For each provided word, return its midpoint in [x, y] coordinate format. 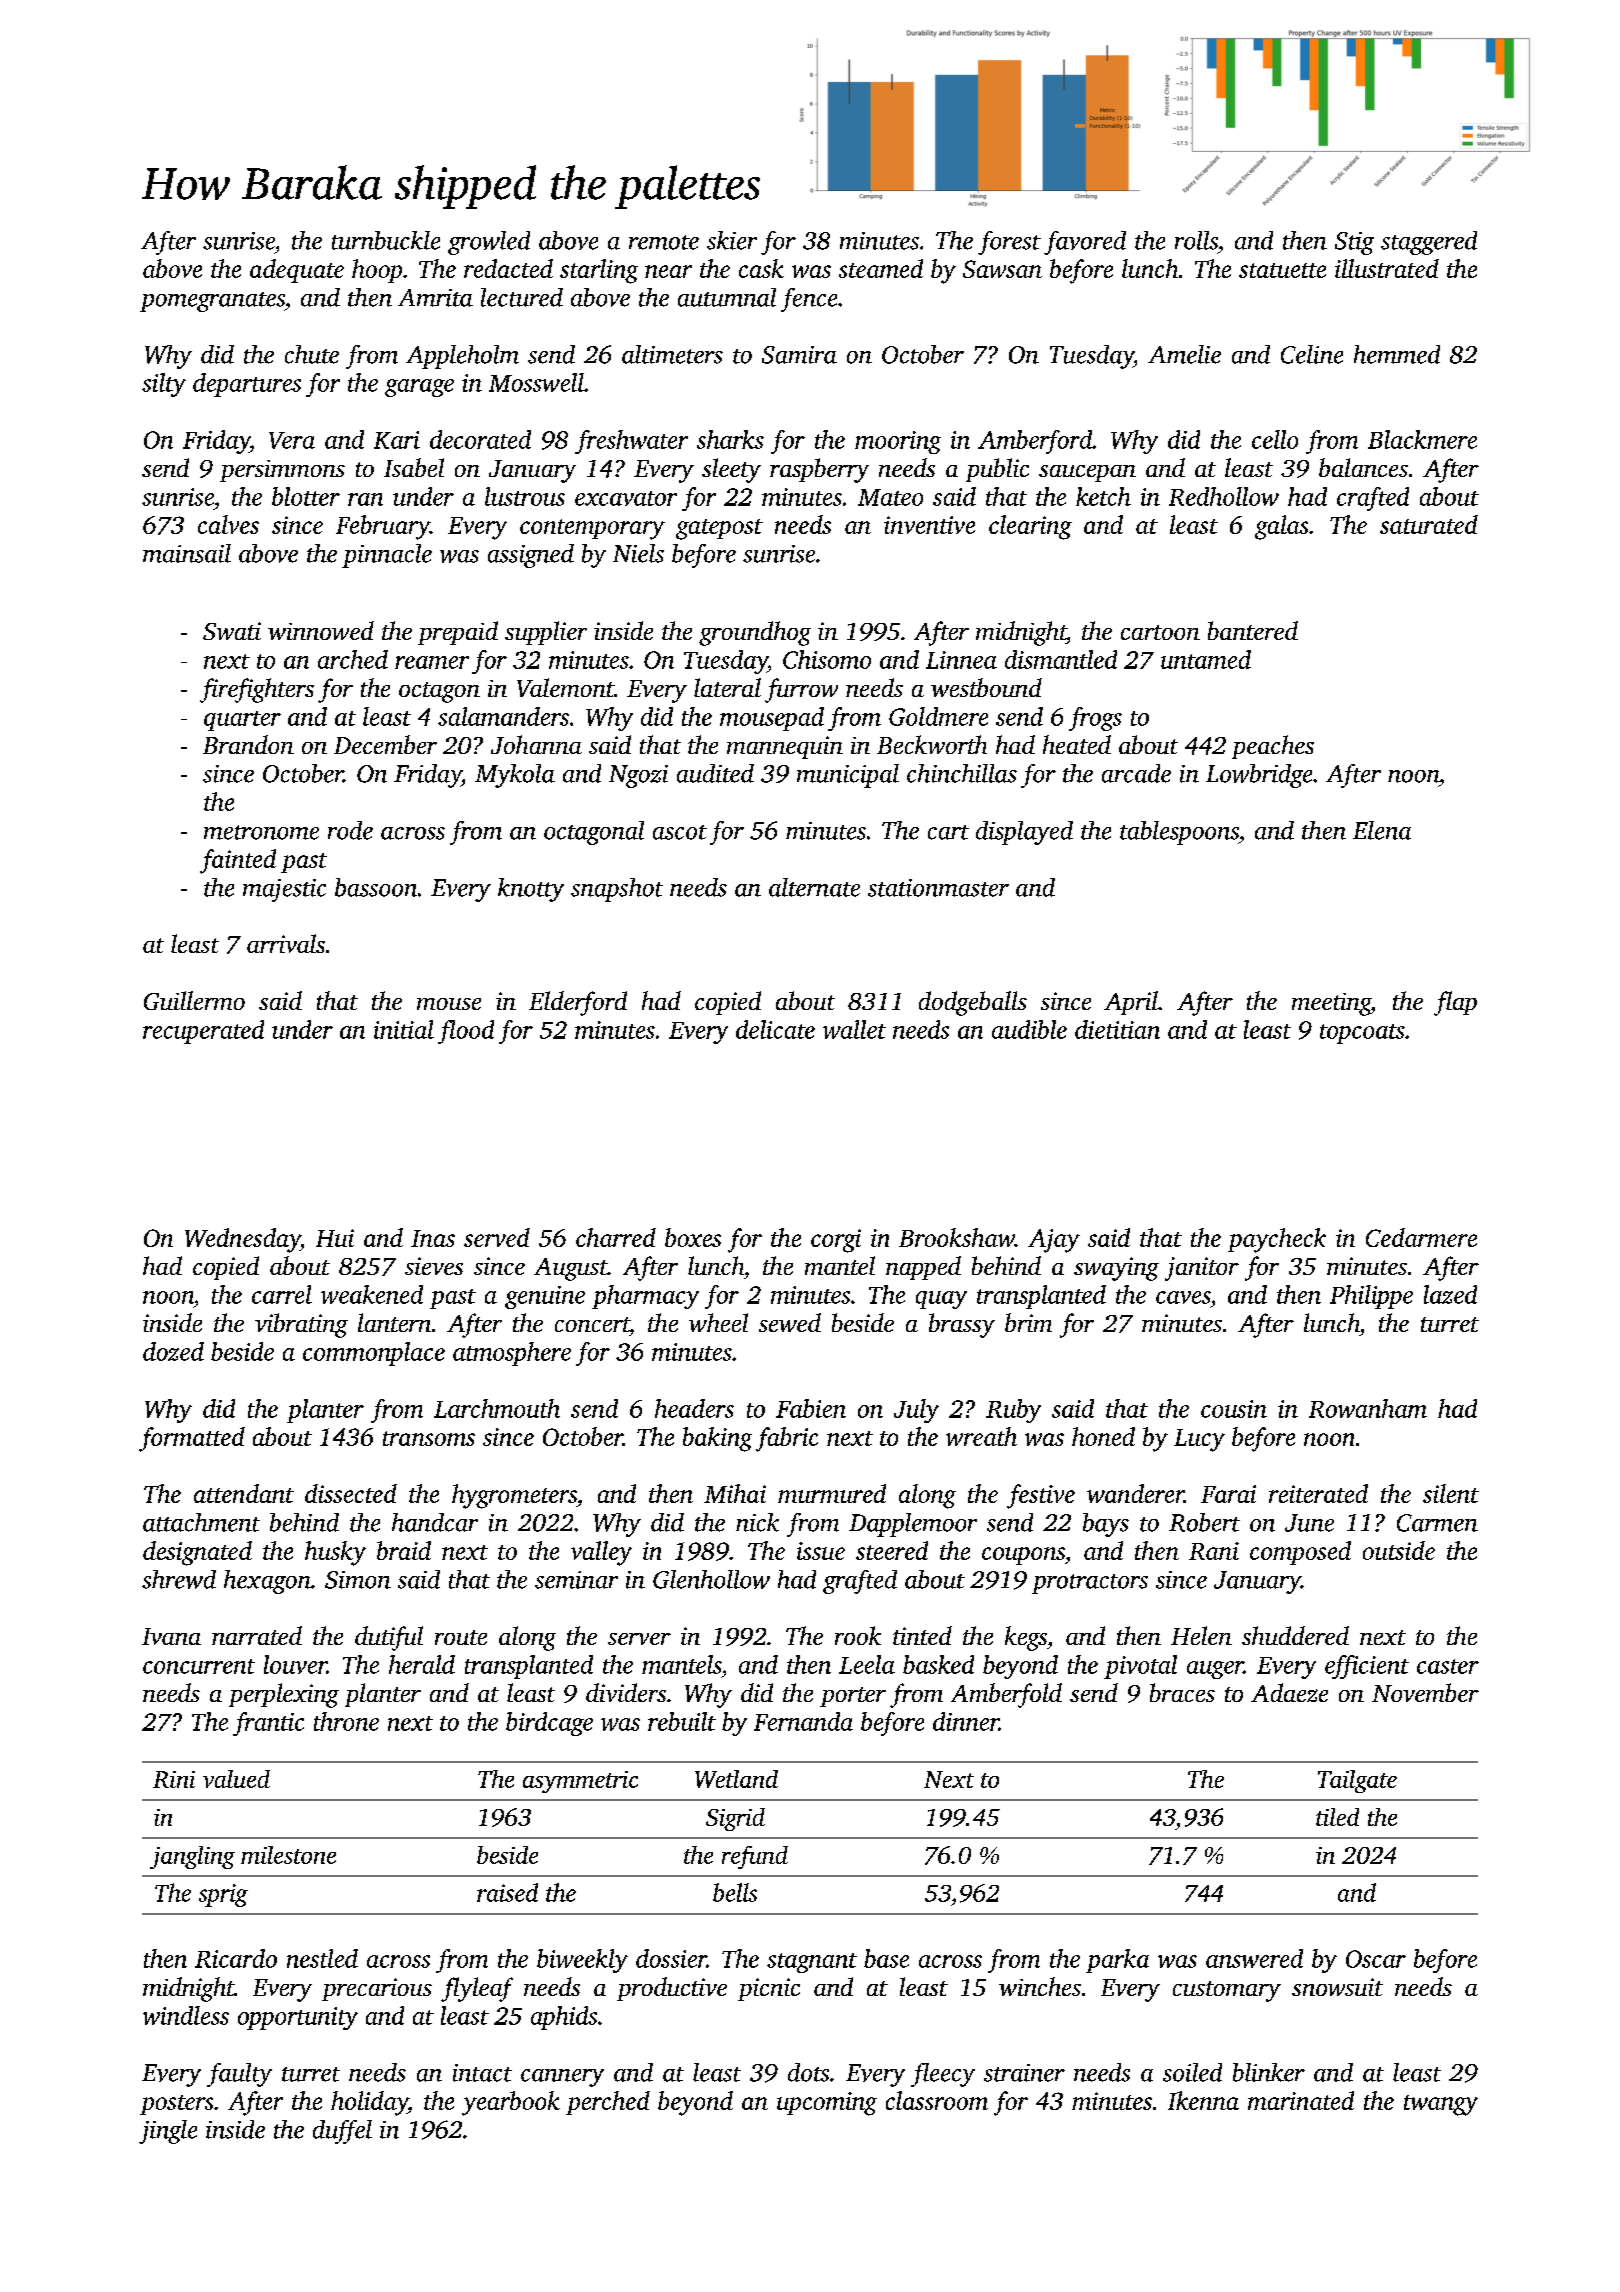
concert [592, 1324]
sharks [730, 439]
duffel [342, 2132]
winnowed [321, 630]
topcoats [1362, 1034]
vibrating [301, 1325]
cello [1275, 439]
